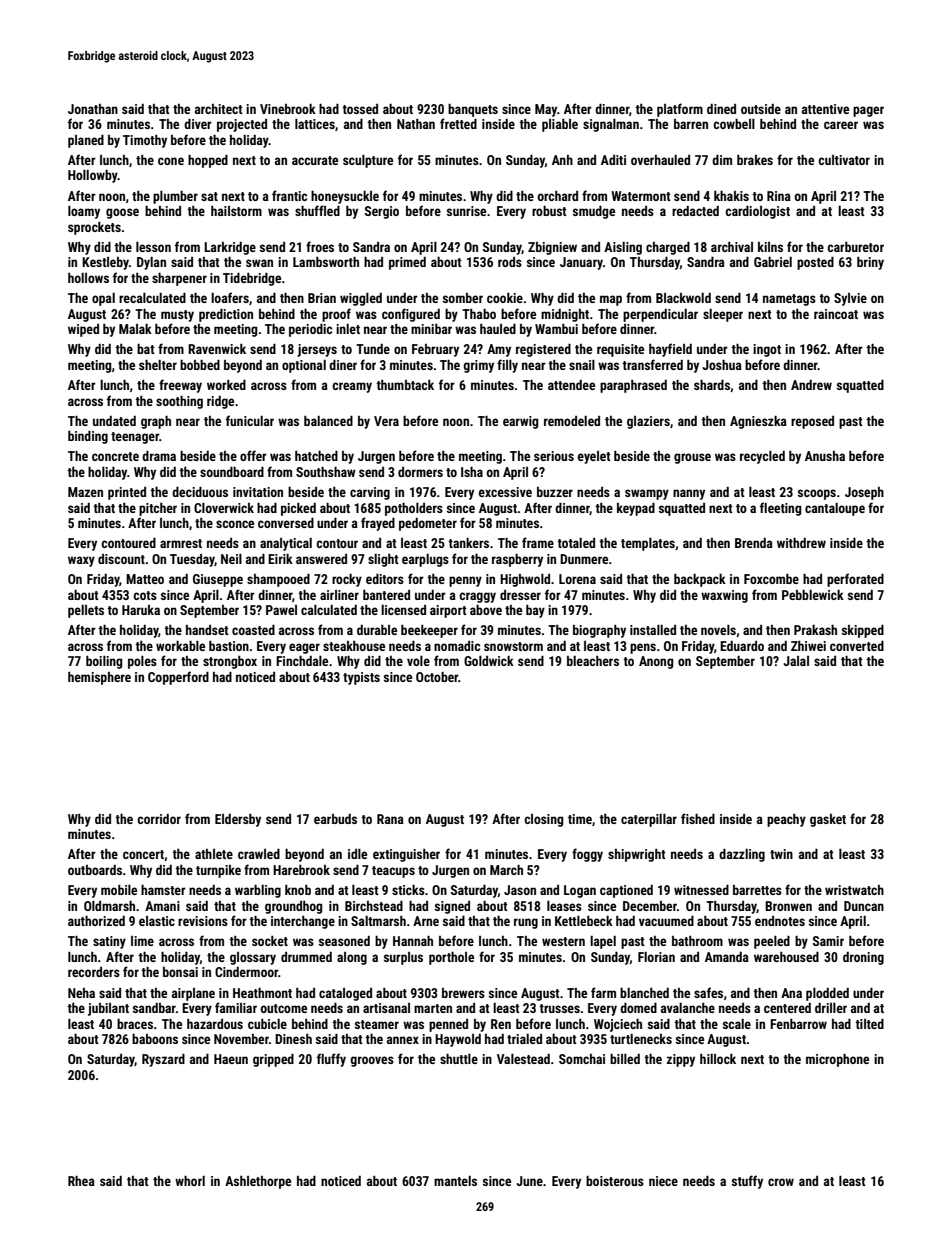 The image size is (952, 1233). What do you see at coordinates (868, 111) in the page?
I see `pager` at bounding box center [868, 111].
